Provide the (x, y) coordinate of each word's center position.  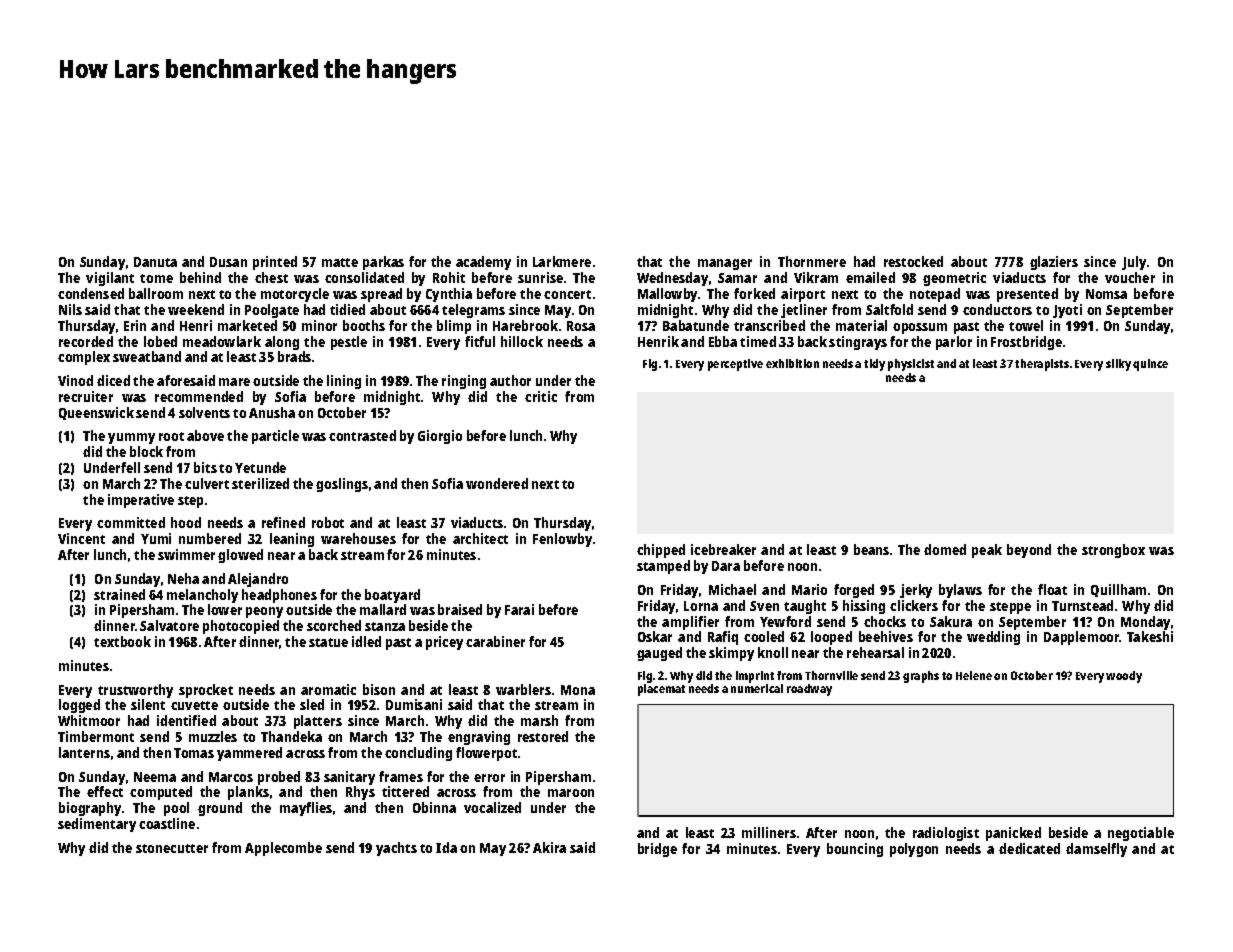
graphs (921, 677)
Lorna (701, 606)
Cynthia (449, 295)
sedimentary (97, 825)
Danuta (155, 262)
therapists (1042, 365)
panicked (1013, 834)
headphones (279, 596)
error (489, 778)
